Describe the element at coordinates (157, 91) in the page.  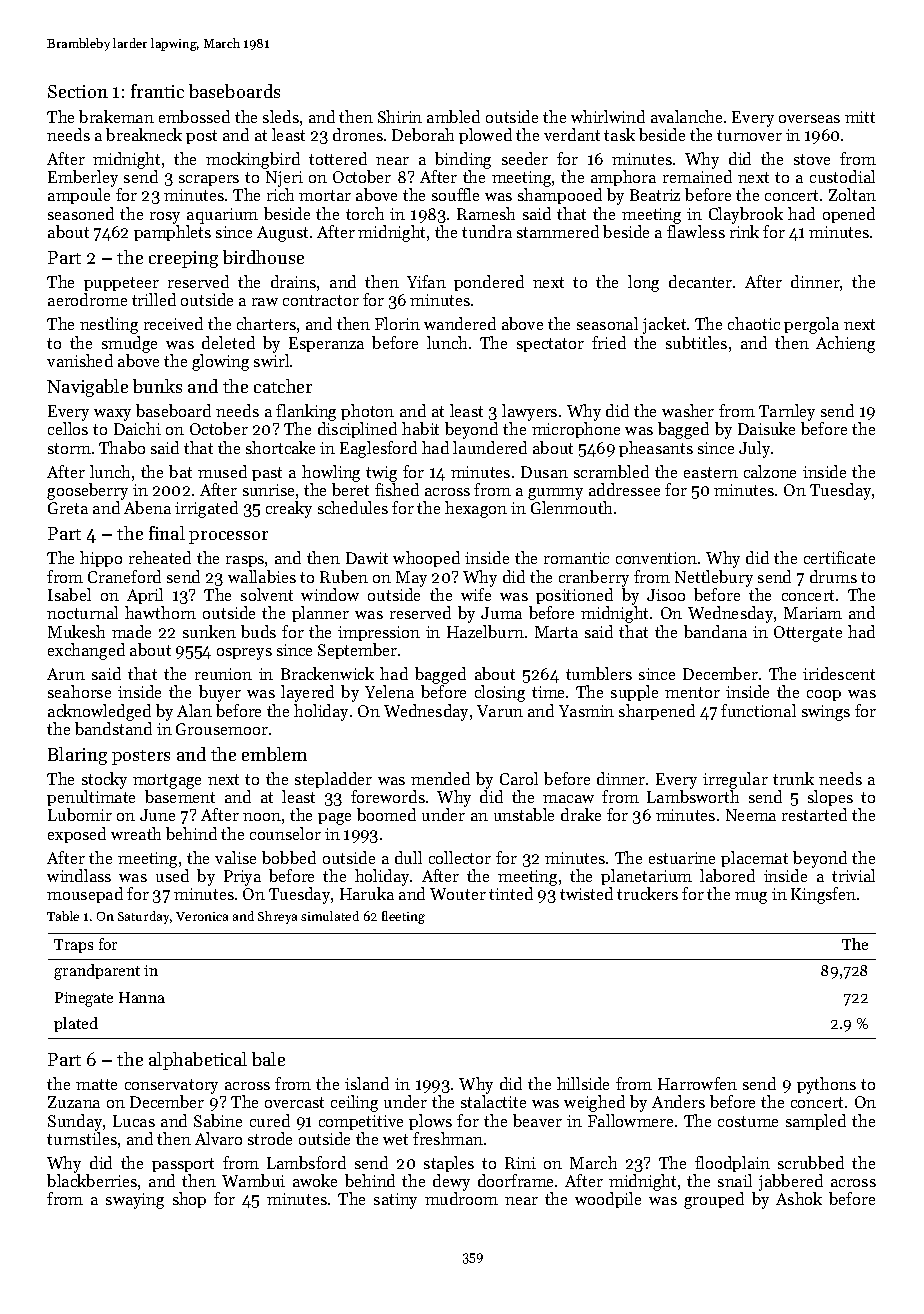
I see `frantic` at that location.
